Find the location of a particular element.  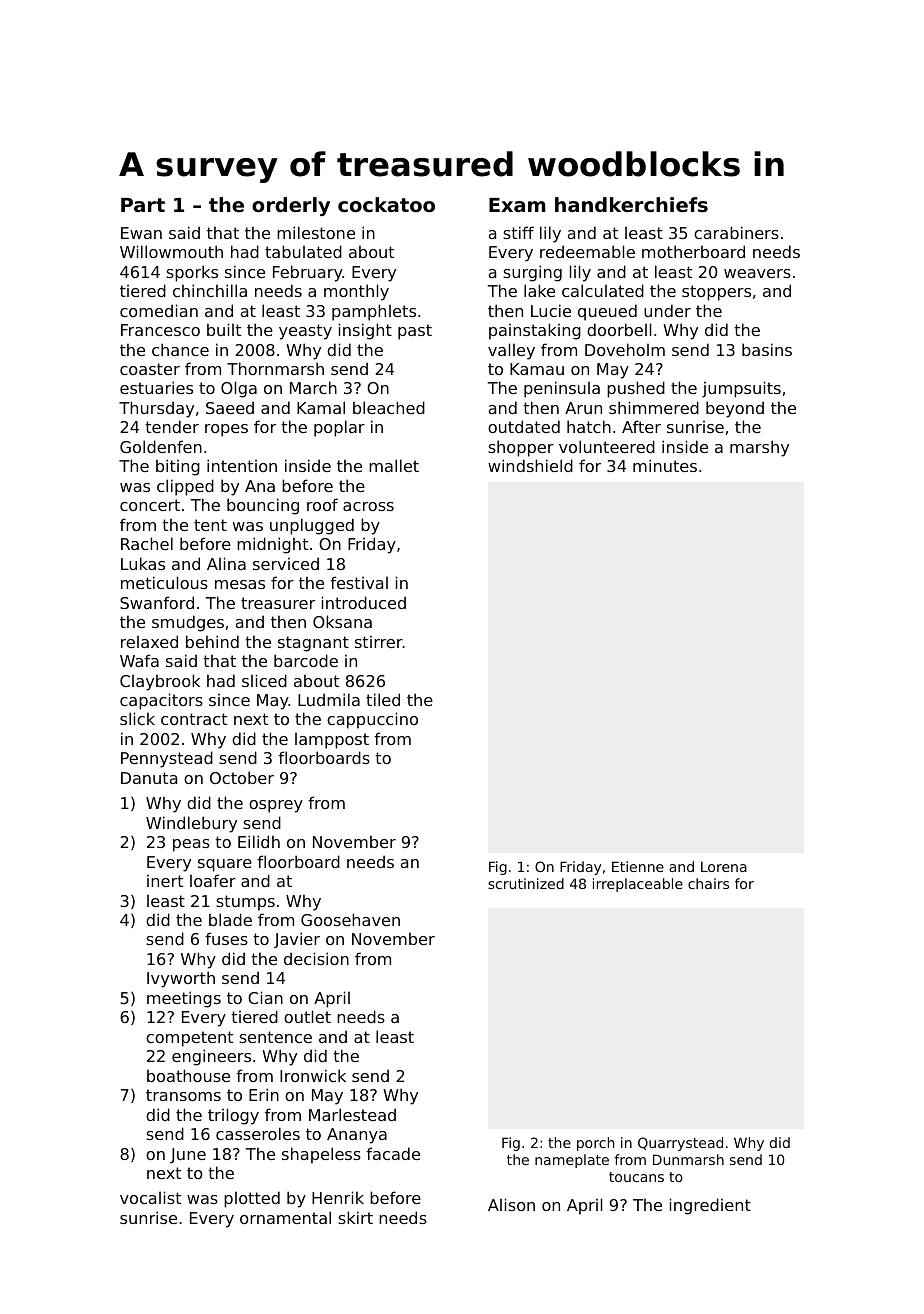

Lorena is located at coordinates (724, 867).
